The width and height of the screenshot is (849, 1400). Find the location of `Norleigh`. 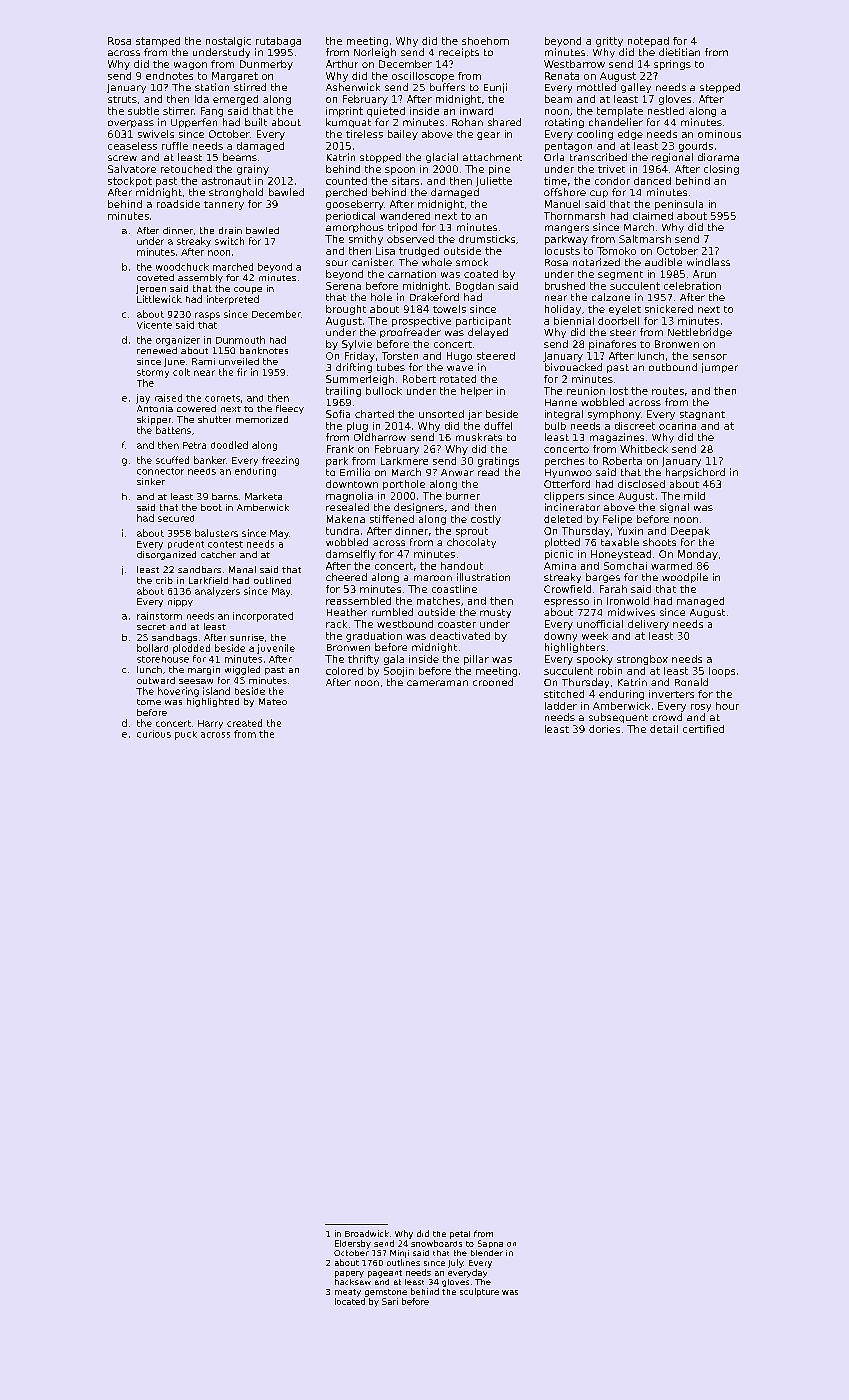

Norleigh is located at coordinates (375, 53).
